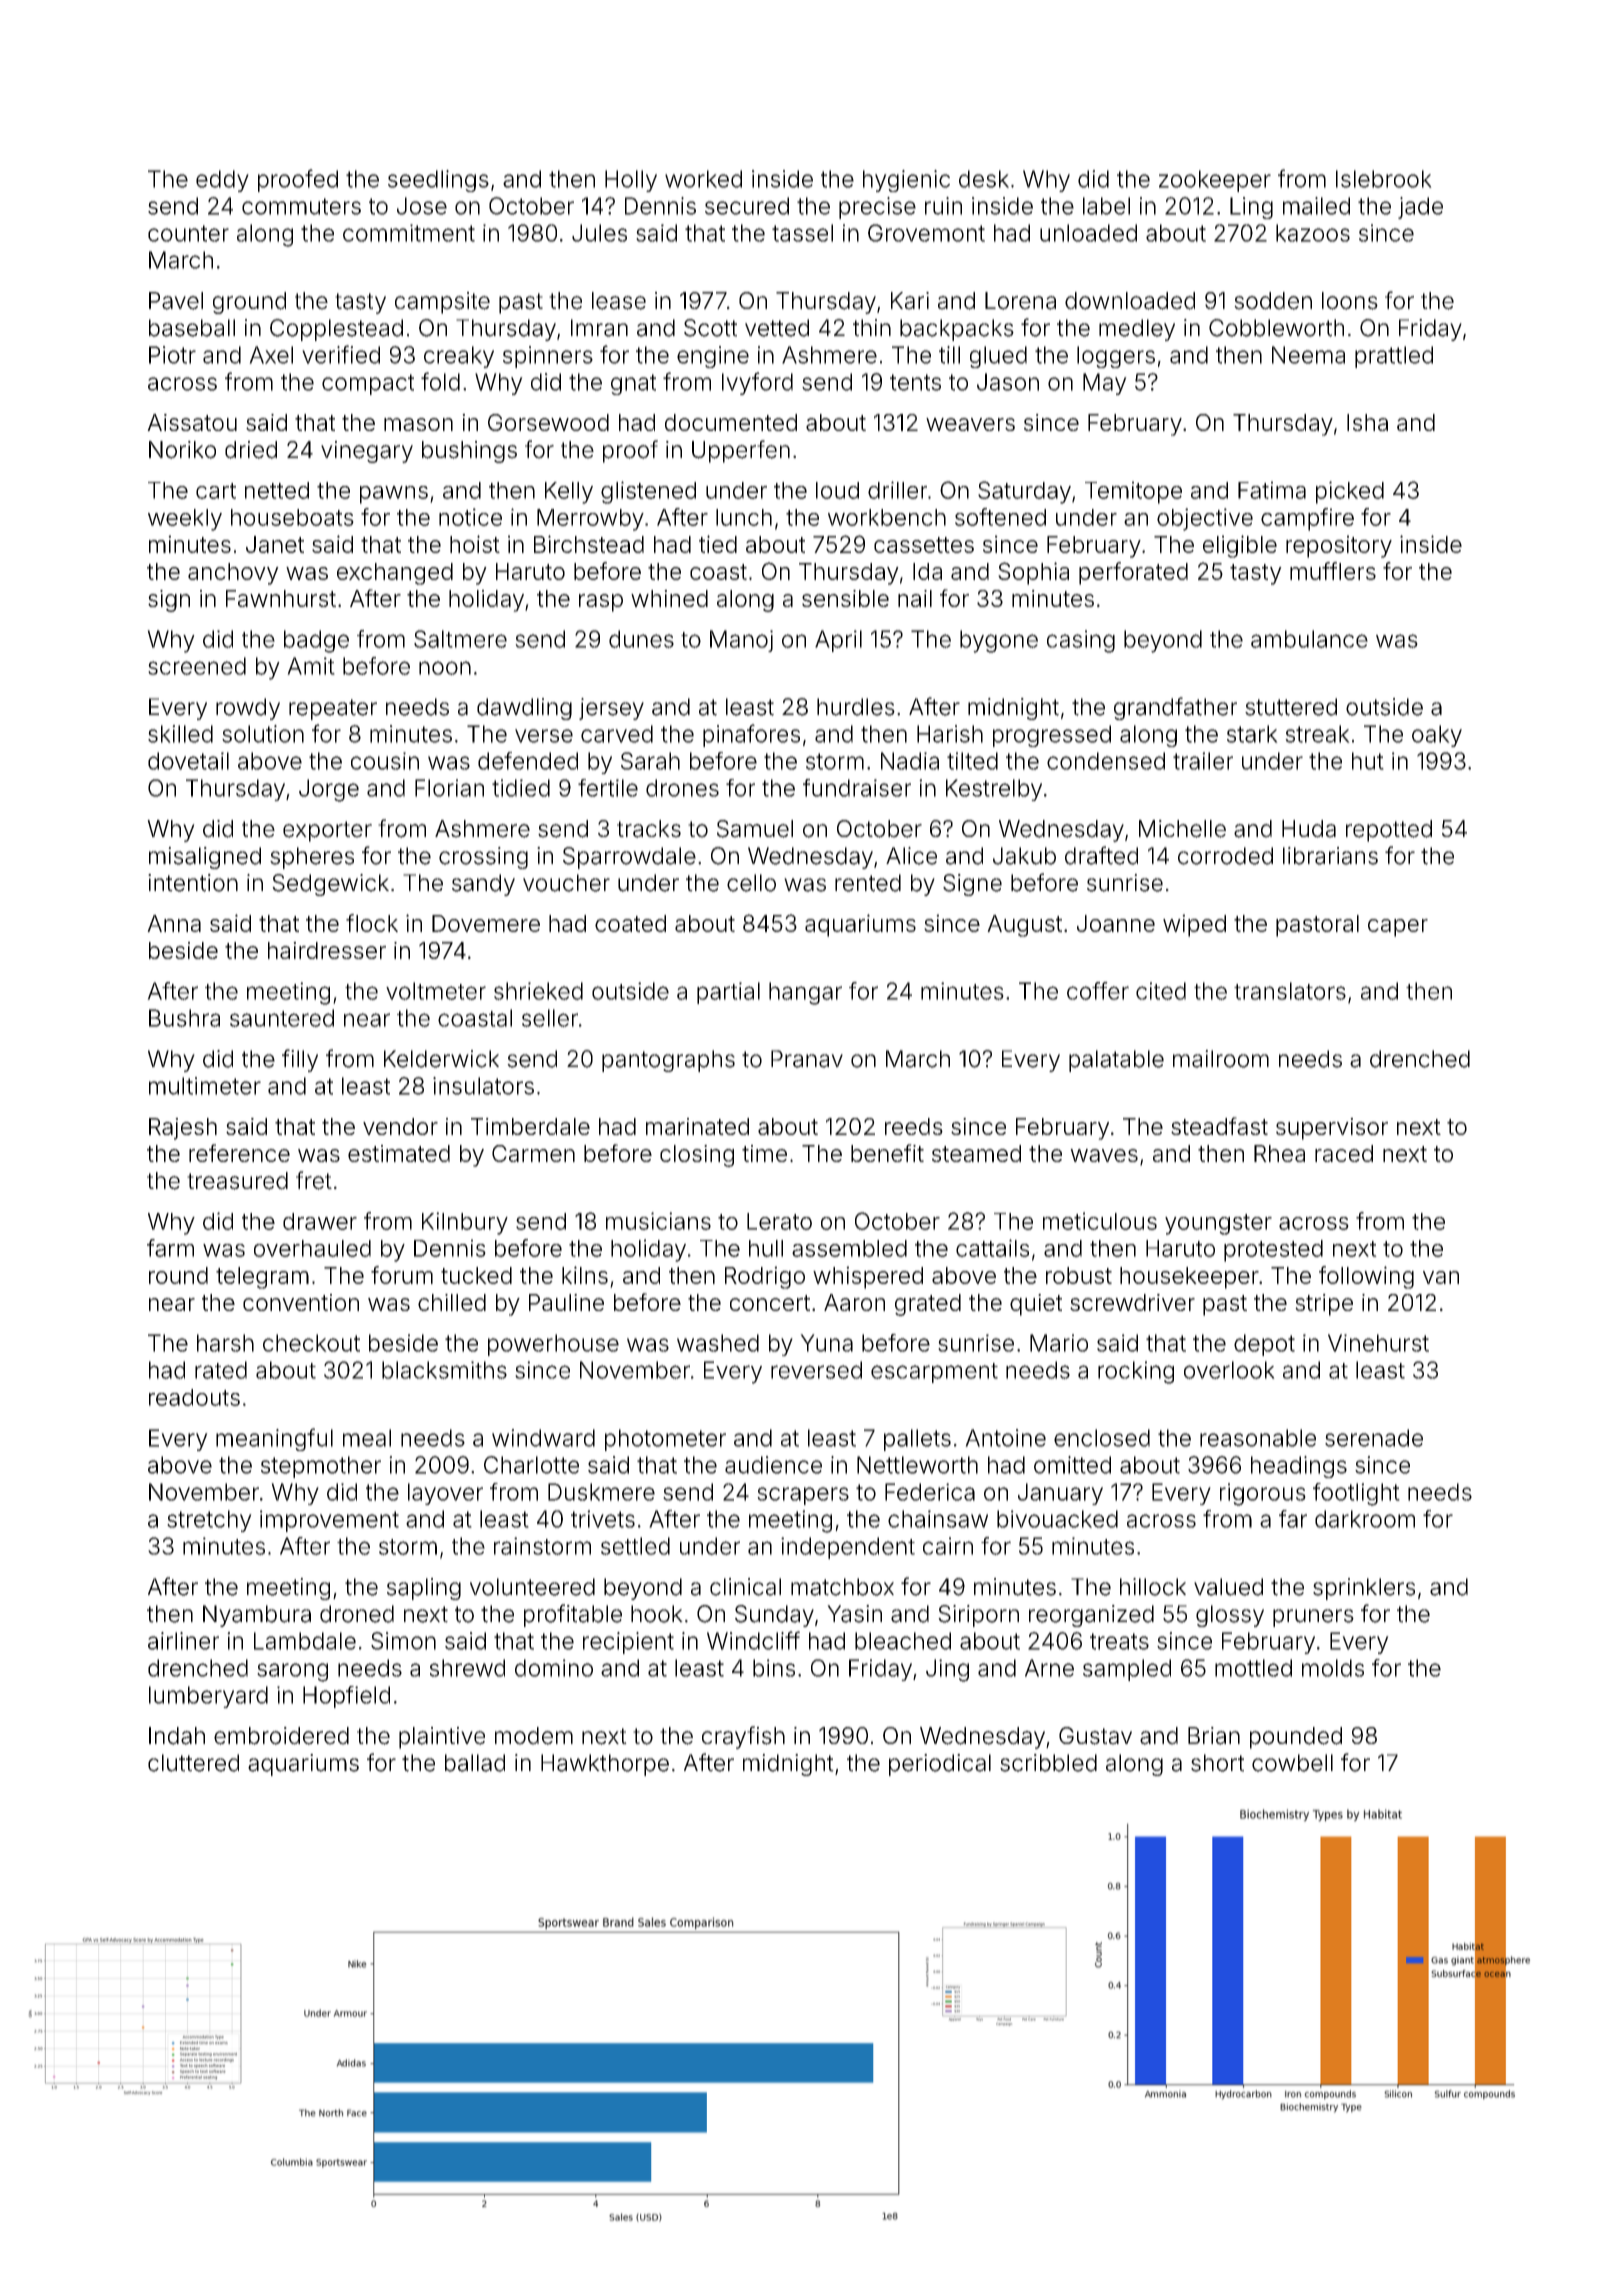 This screenshot has height=2292, width=1620. Describe the element at coordinates (300, 1060) in the screenshot. I see `filly` at that location.
